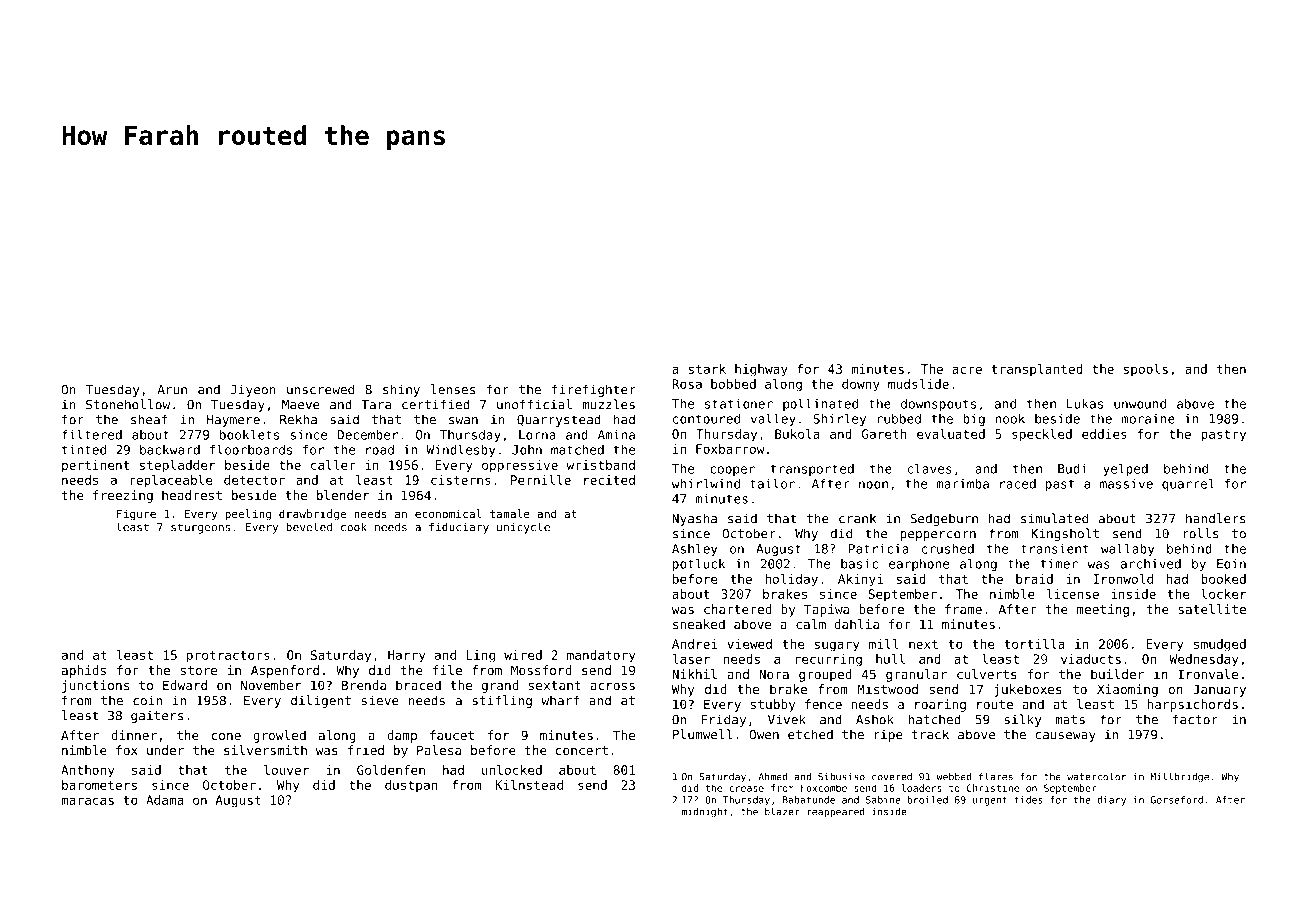  I want to click on stark, so click(707, 369).
